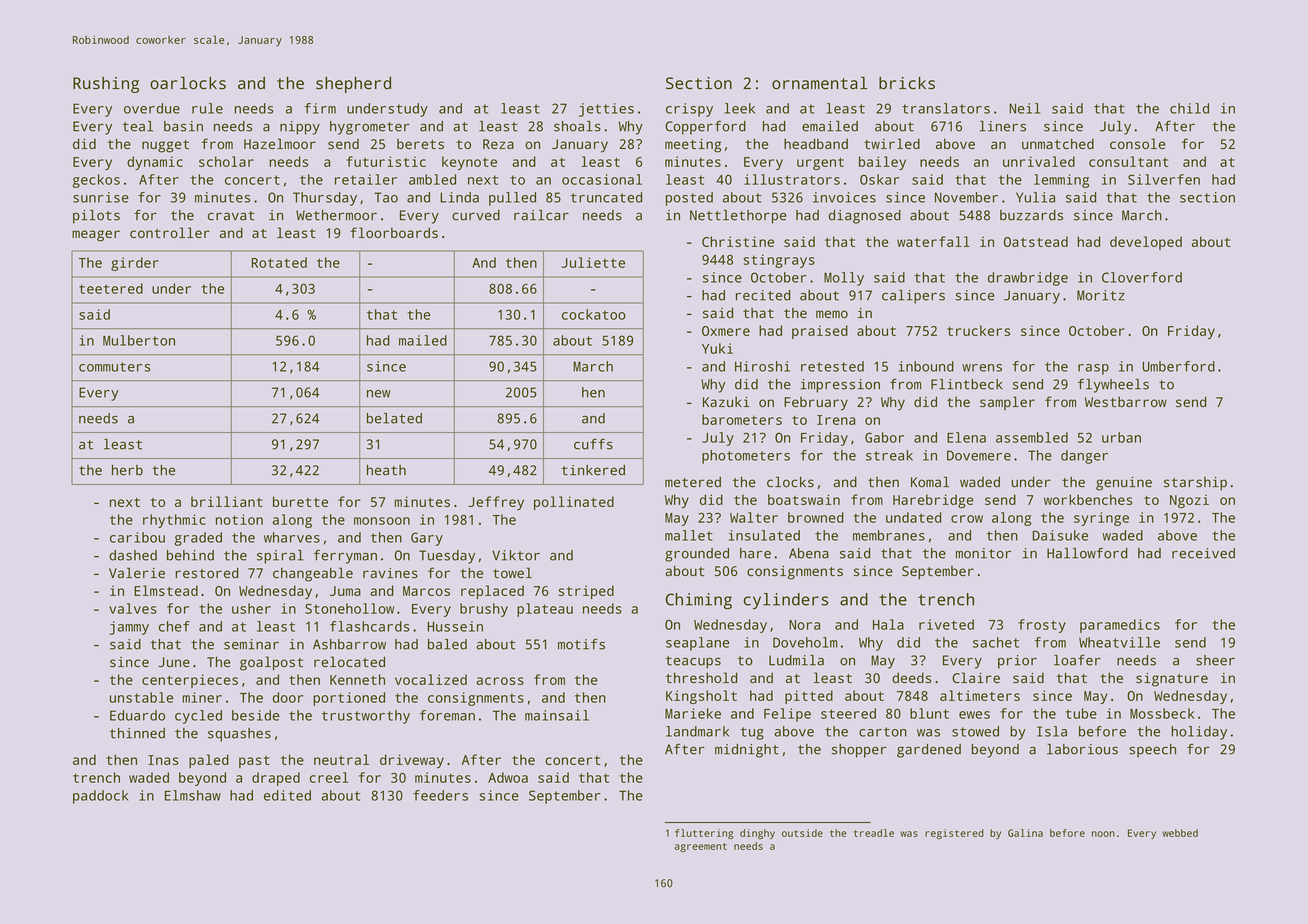 This image has width=1308, height=924. Describe the element at coordinates (701, 847) in the image. I see `agreement` at that location.
